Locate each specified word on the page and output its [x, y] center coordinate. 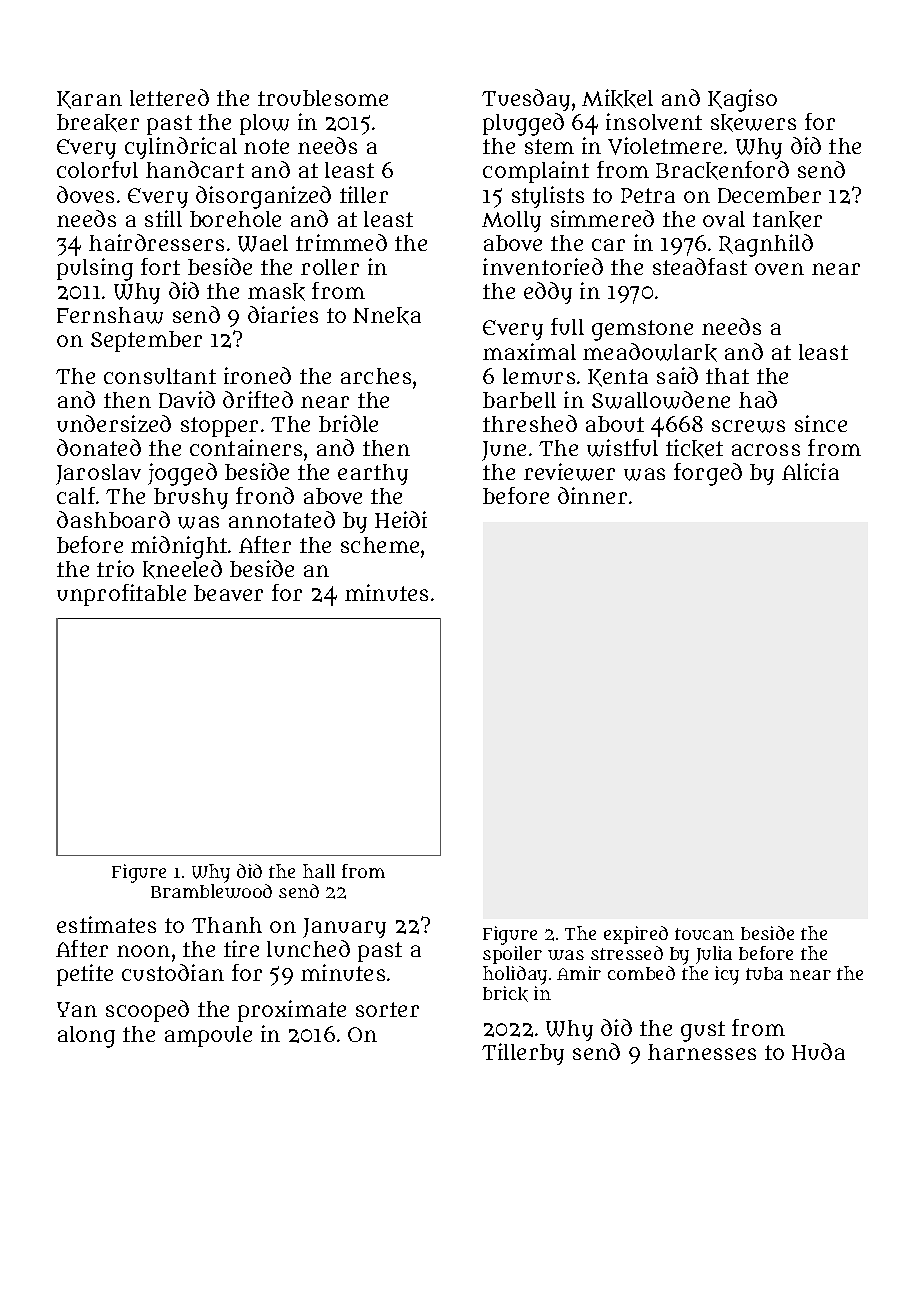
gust [703, 1031]
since [821, 423]
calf [76, 495]
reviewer [569, 472]
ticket [694, 448]
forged [708, 474]
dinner [592, 495]
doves [85, 194]
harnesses [702, 1052]
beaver [228, 593]
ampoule [208, 1036]
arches [376, 376]
